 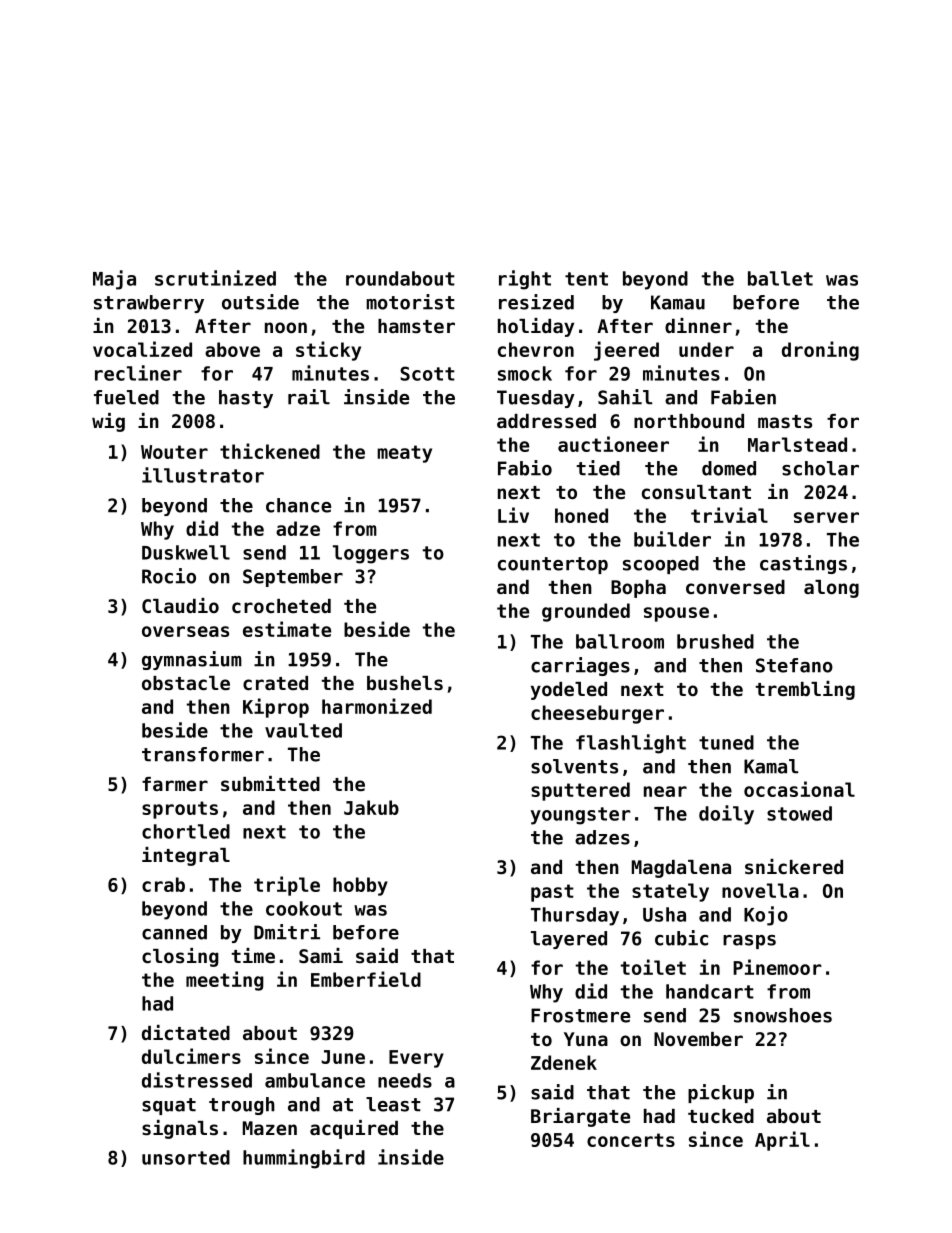 I want to click on dulcimers, so click(x=191, y=1056).
